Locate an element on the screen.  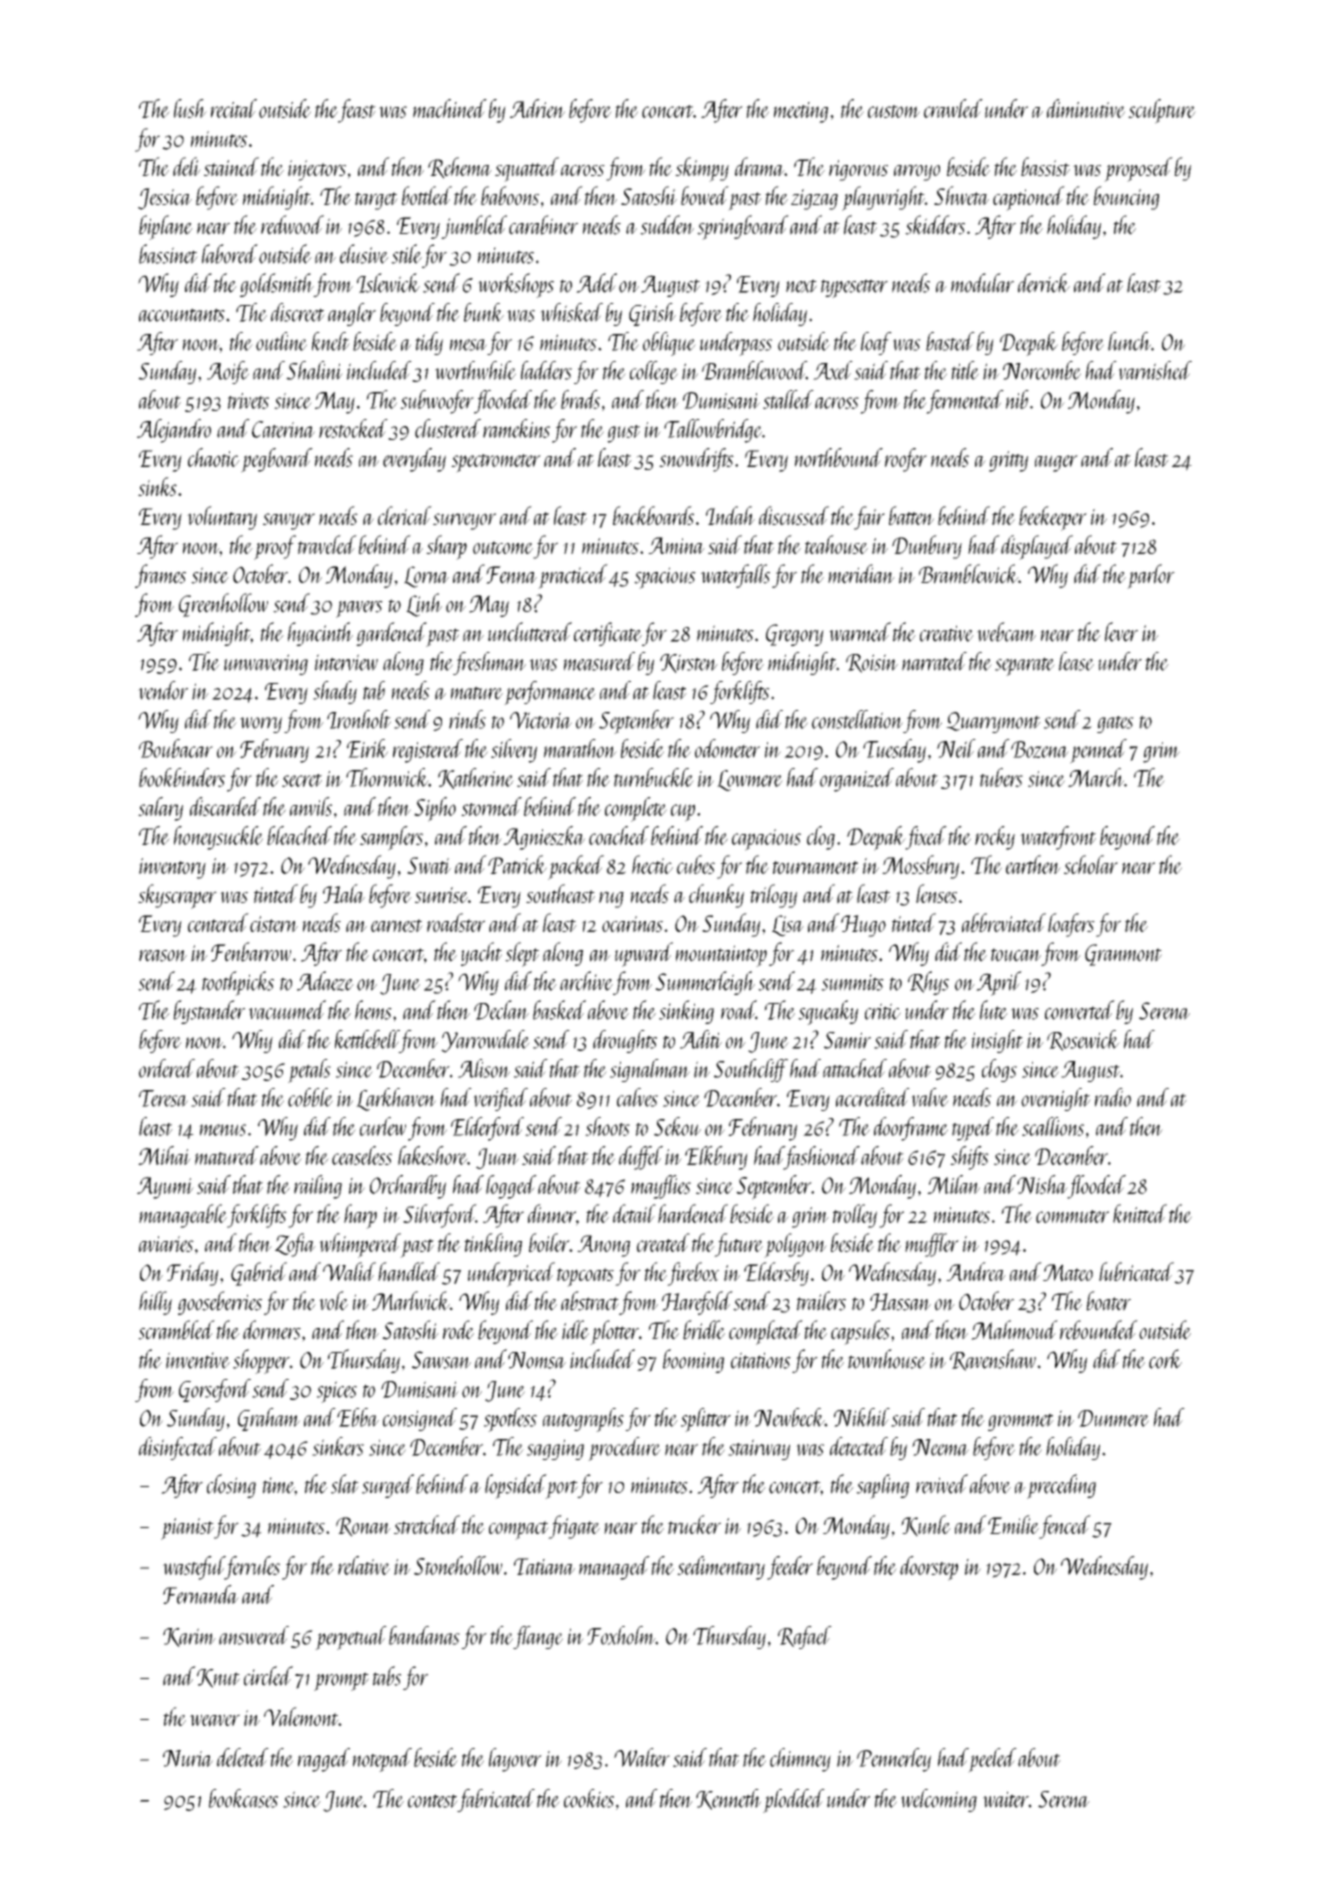
varnished is located at coordinates (1155, 370).
